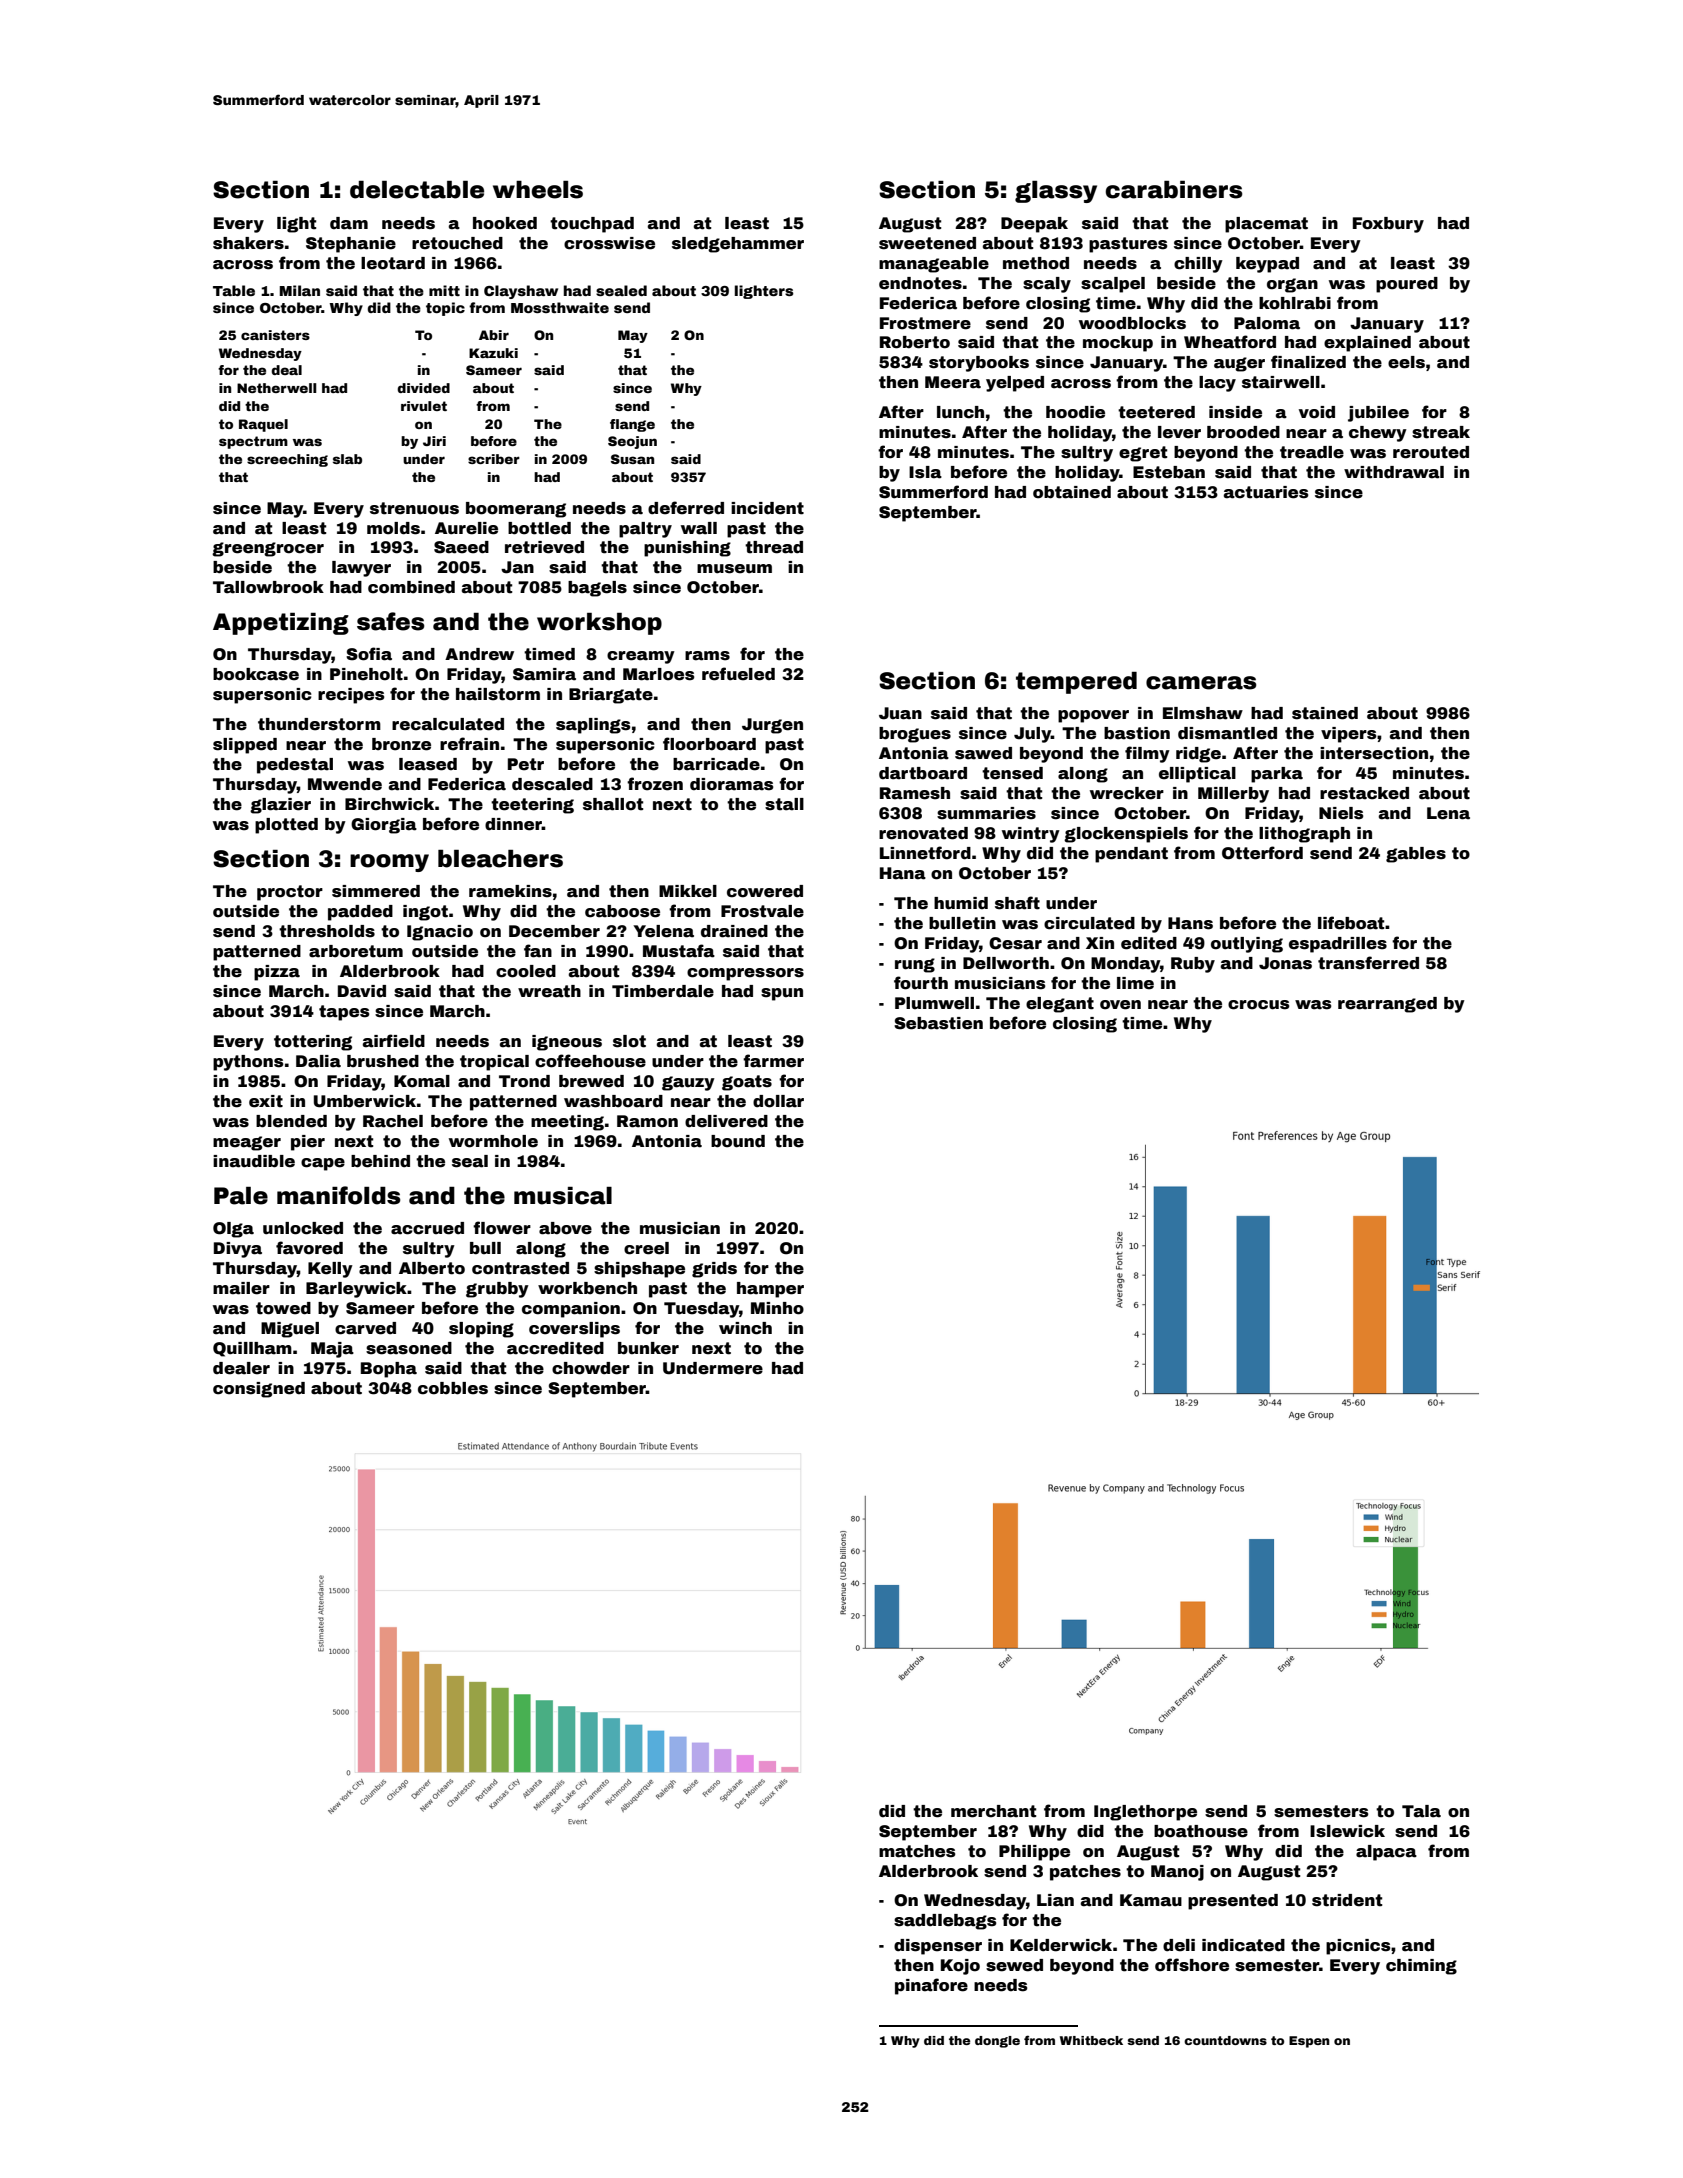  What do you see at coordinates (931, 1986) in the document?
I see `pinafore` at bounding box center [931, 1986].
